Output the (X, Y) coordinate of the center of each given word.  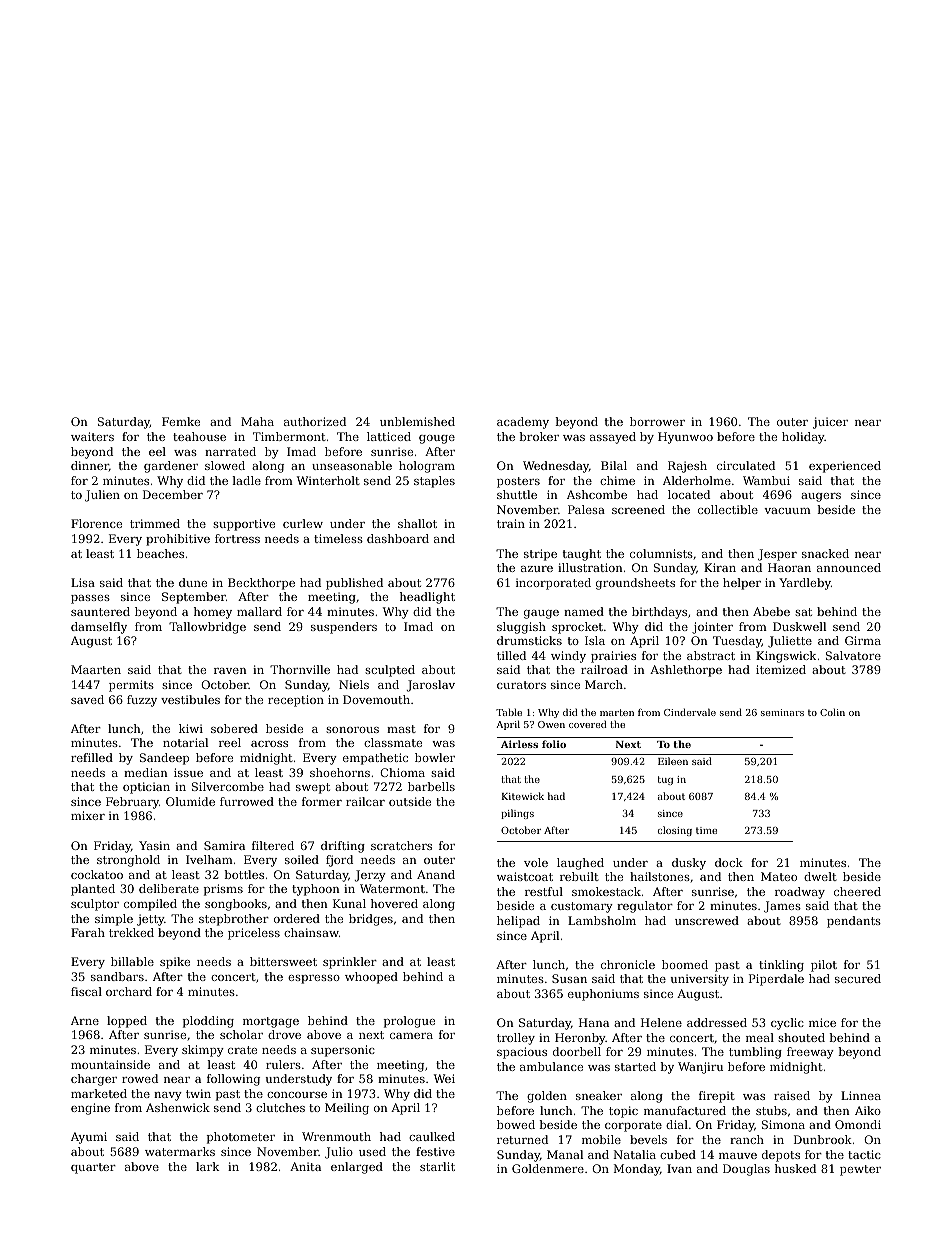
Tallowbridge (207, 628)
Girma (863, 640)
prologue (409, 1022)
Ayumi (89, 1138)
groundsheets (635, 584)
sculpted (390, 671)
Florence (96, 523)
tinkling (781, 966)
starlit (437, 1166)
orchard (129, 991)
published (354, 584)
